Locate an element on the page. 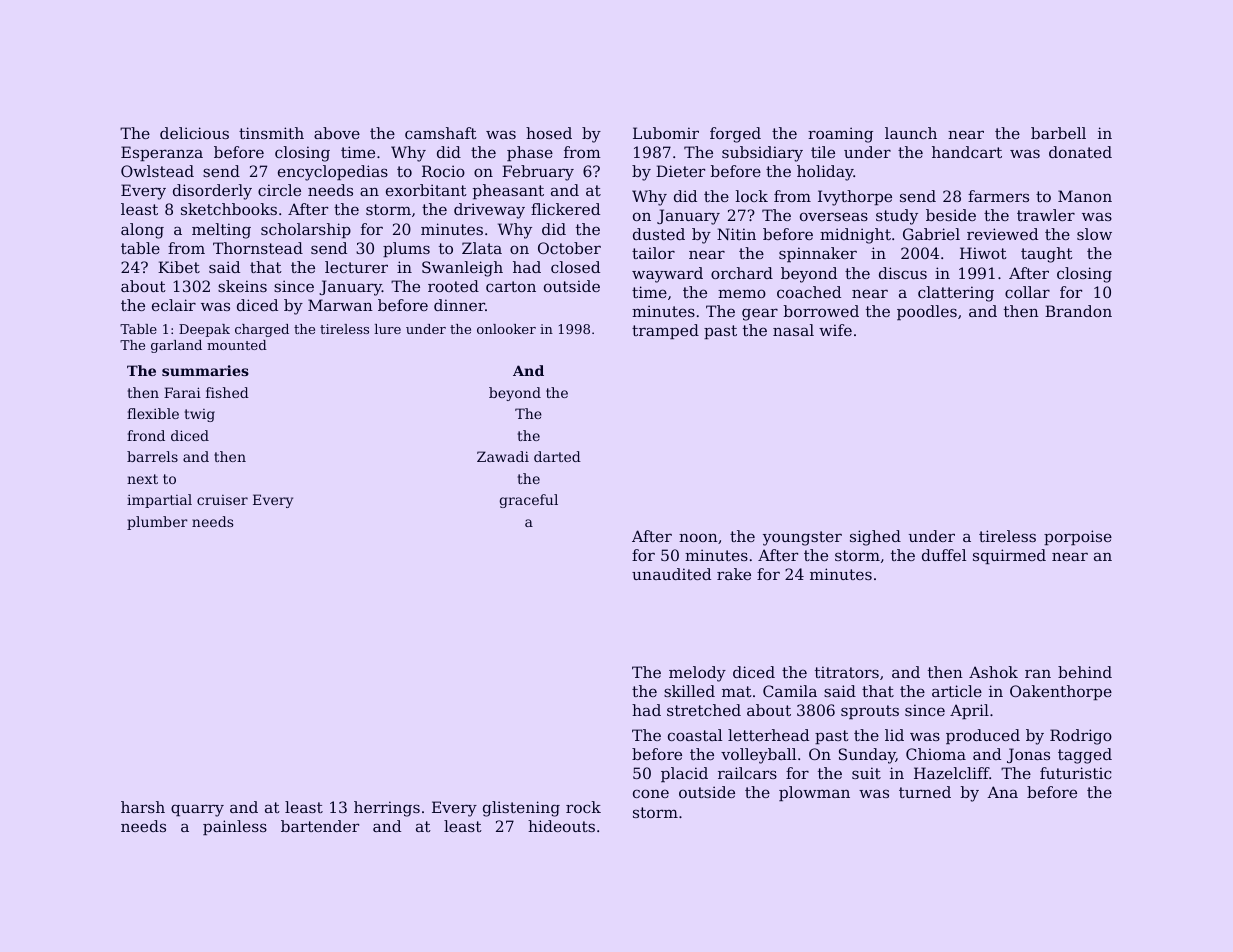 The image size is (1233, 952). coastal is located at coordinates (695, 735).
